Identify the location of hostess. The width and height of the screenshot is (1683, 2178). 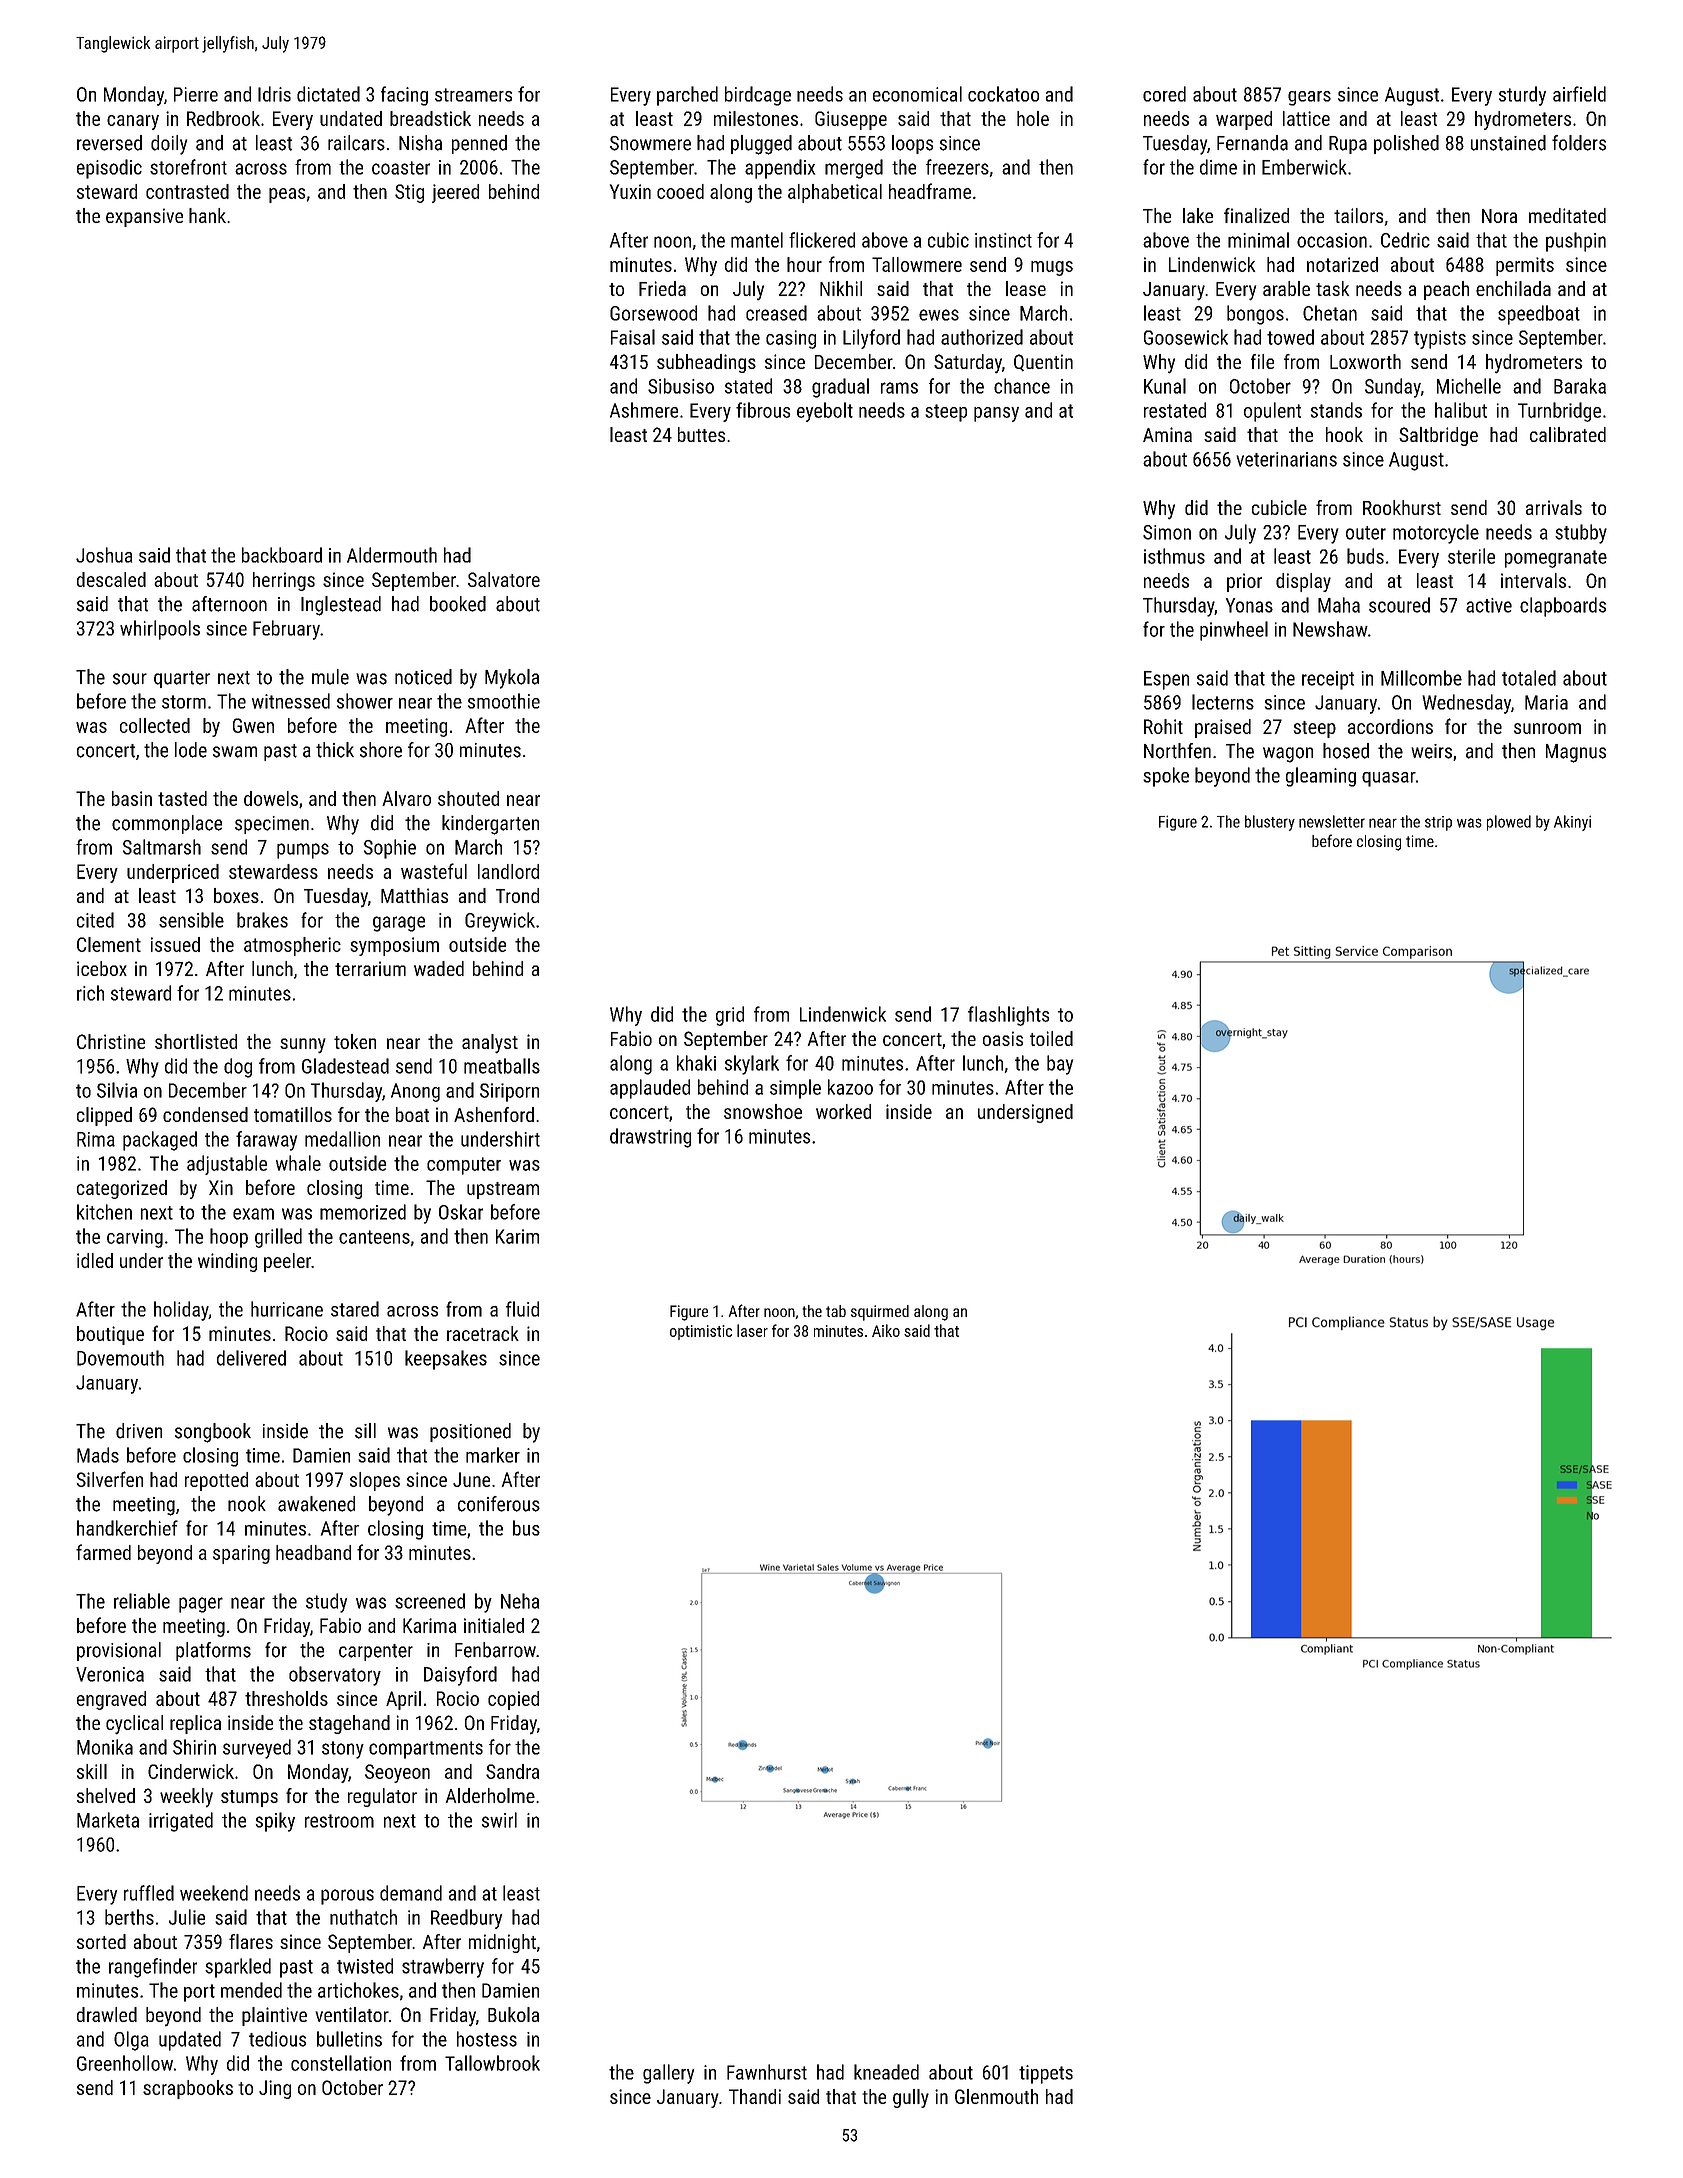
(487, 2039).
